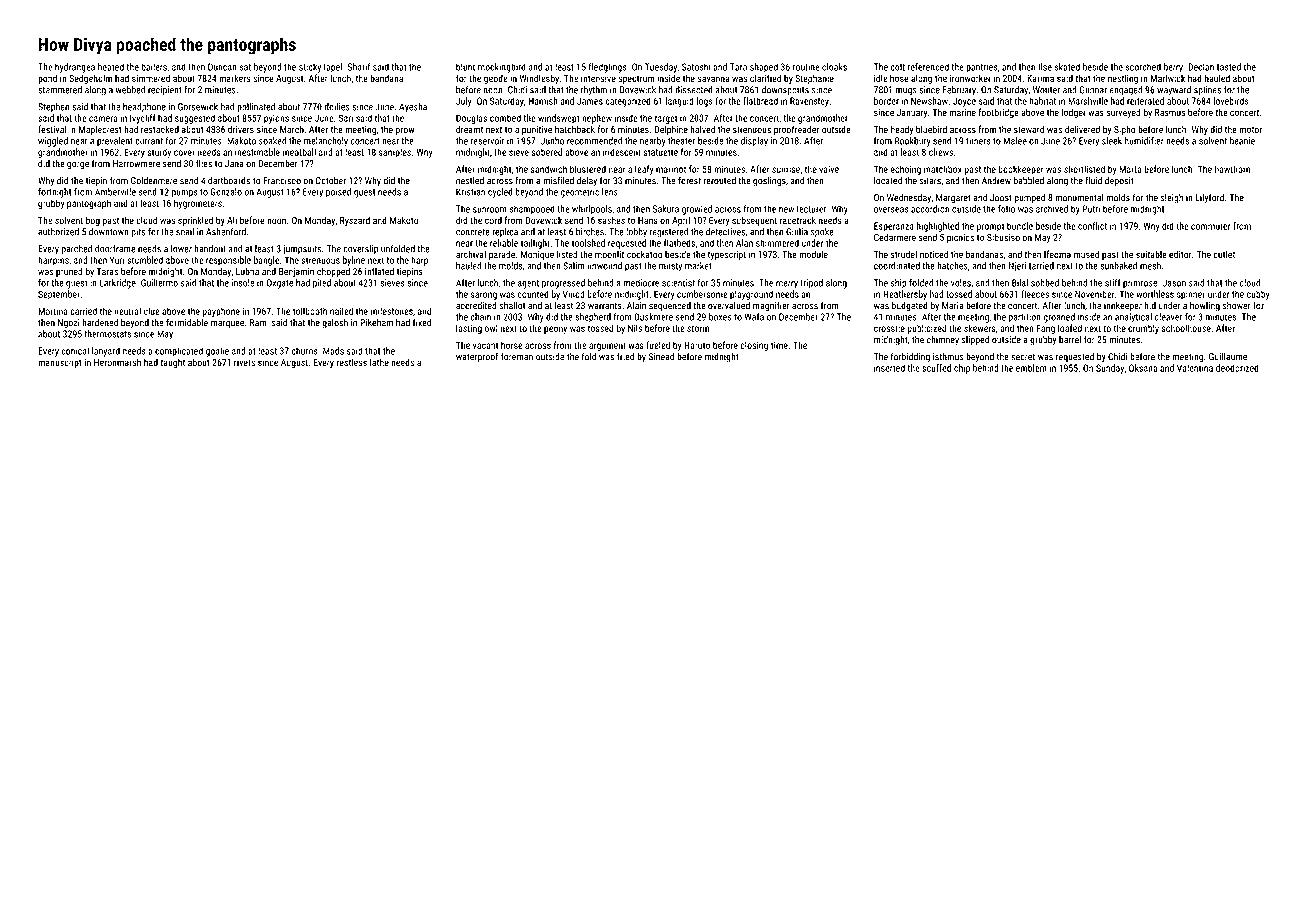 This screenshot has height=924, width=1308. Describe the element at coordinates (1232, 169) in the screenshot. I see `hawthorn` at that location.
